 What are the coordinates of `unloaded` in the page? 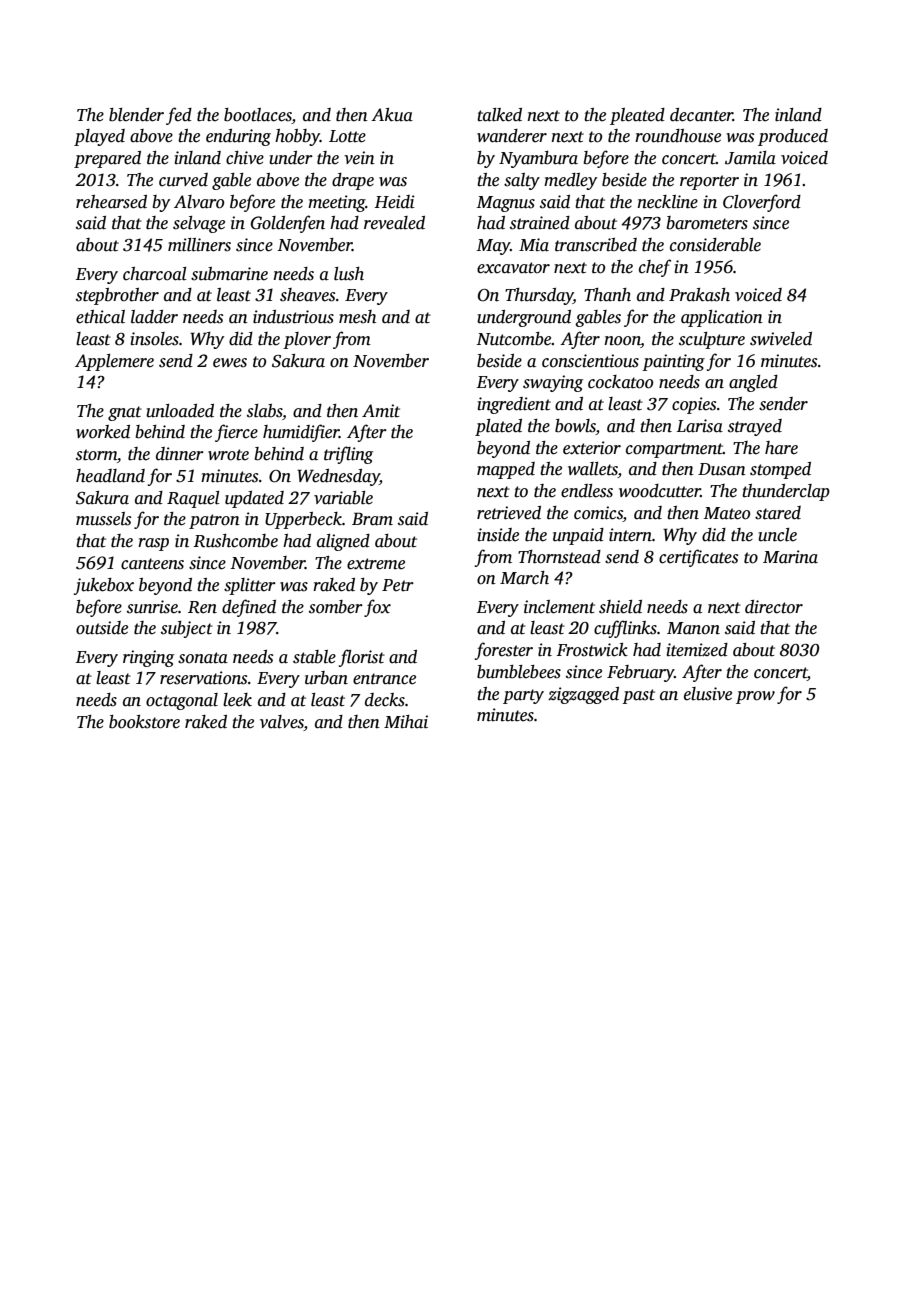 It's located at (180, 411).
